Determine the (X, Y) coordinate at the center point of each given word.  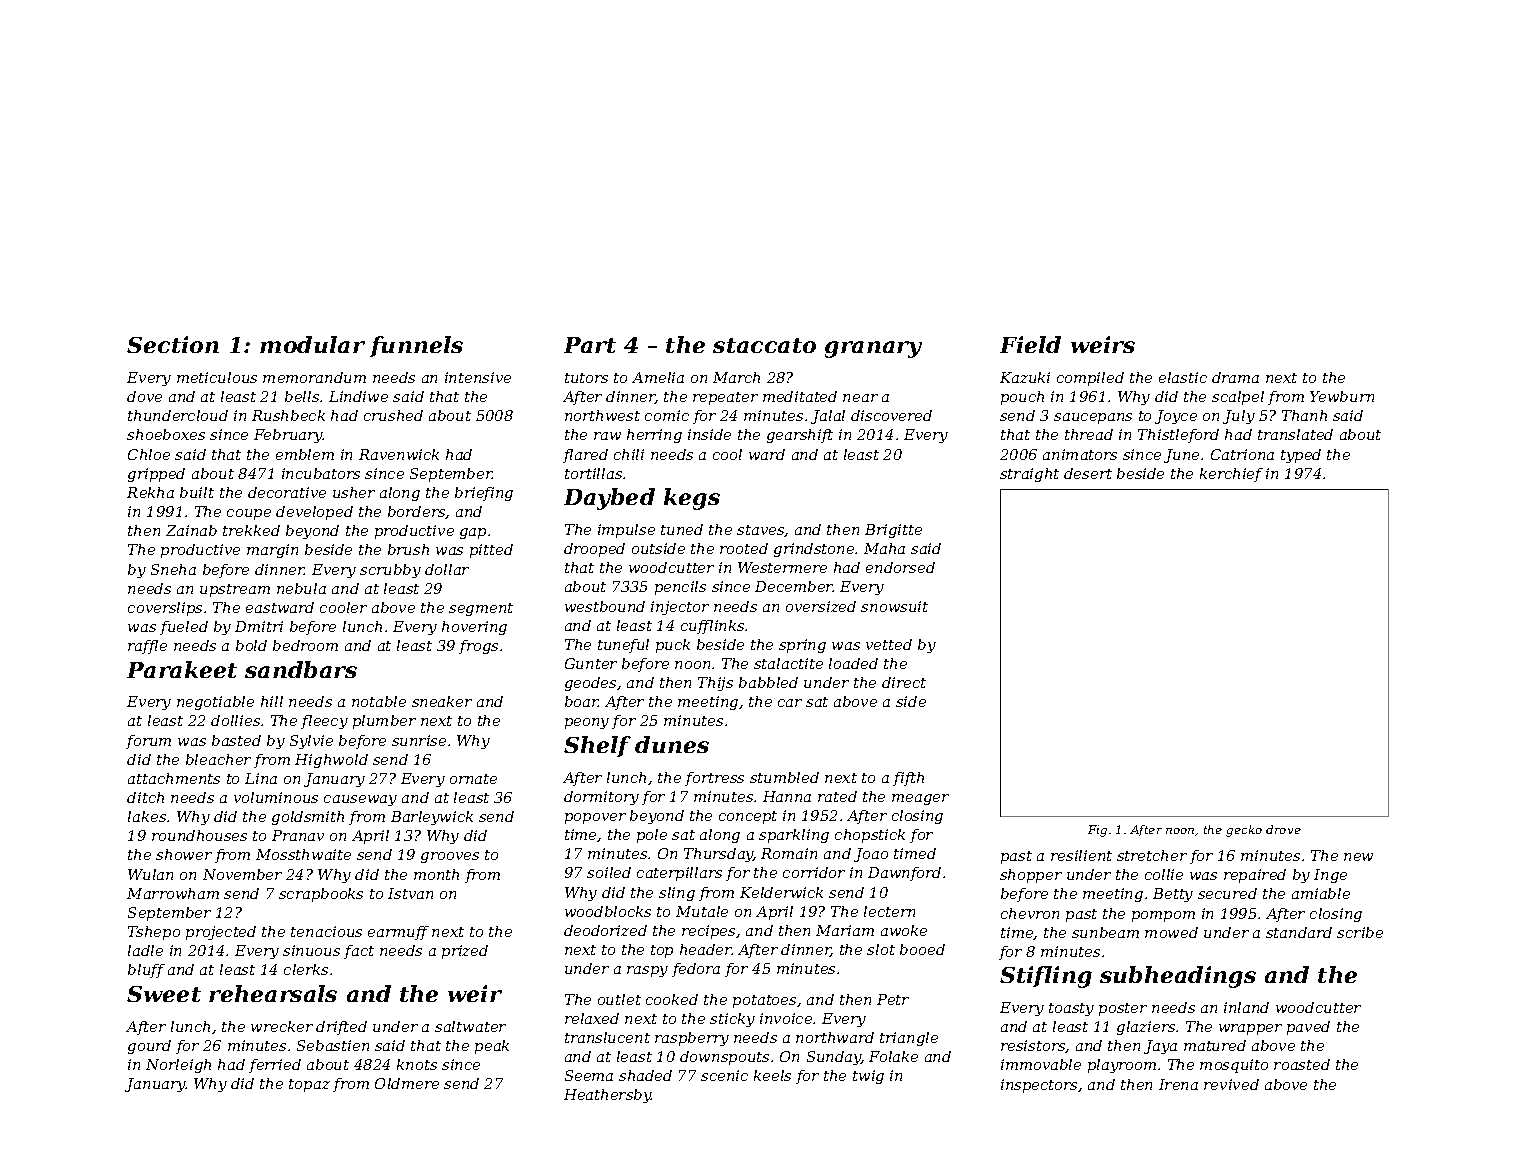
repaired (1255, 876)
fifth (908, 779)
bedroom (305, 645)
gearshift (800, 436)
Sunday (834, 1058)
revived (1231, 1084)
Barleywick (432, 818)
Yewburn (1342, 396)
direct (904, 682)
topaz (309, 1085)
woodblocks (608, 911)
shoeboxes (166, 434)
